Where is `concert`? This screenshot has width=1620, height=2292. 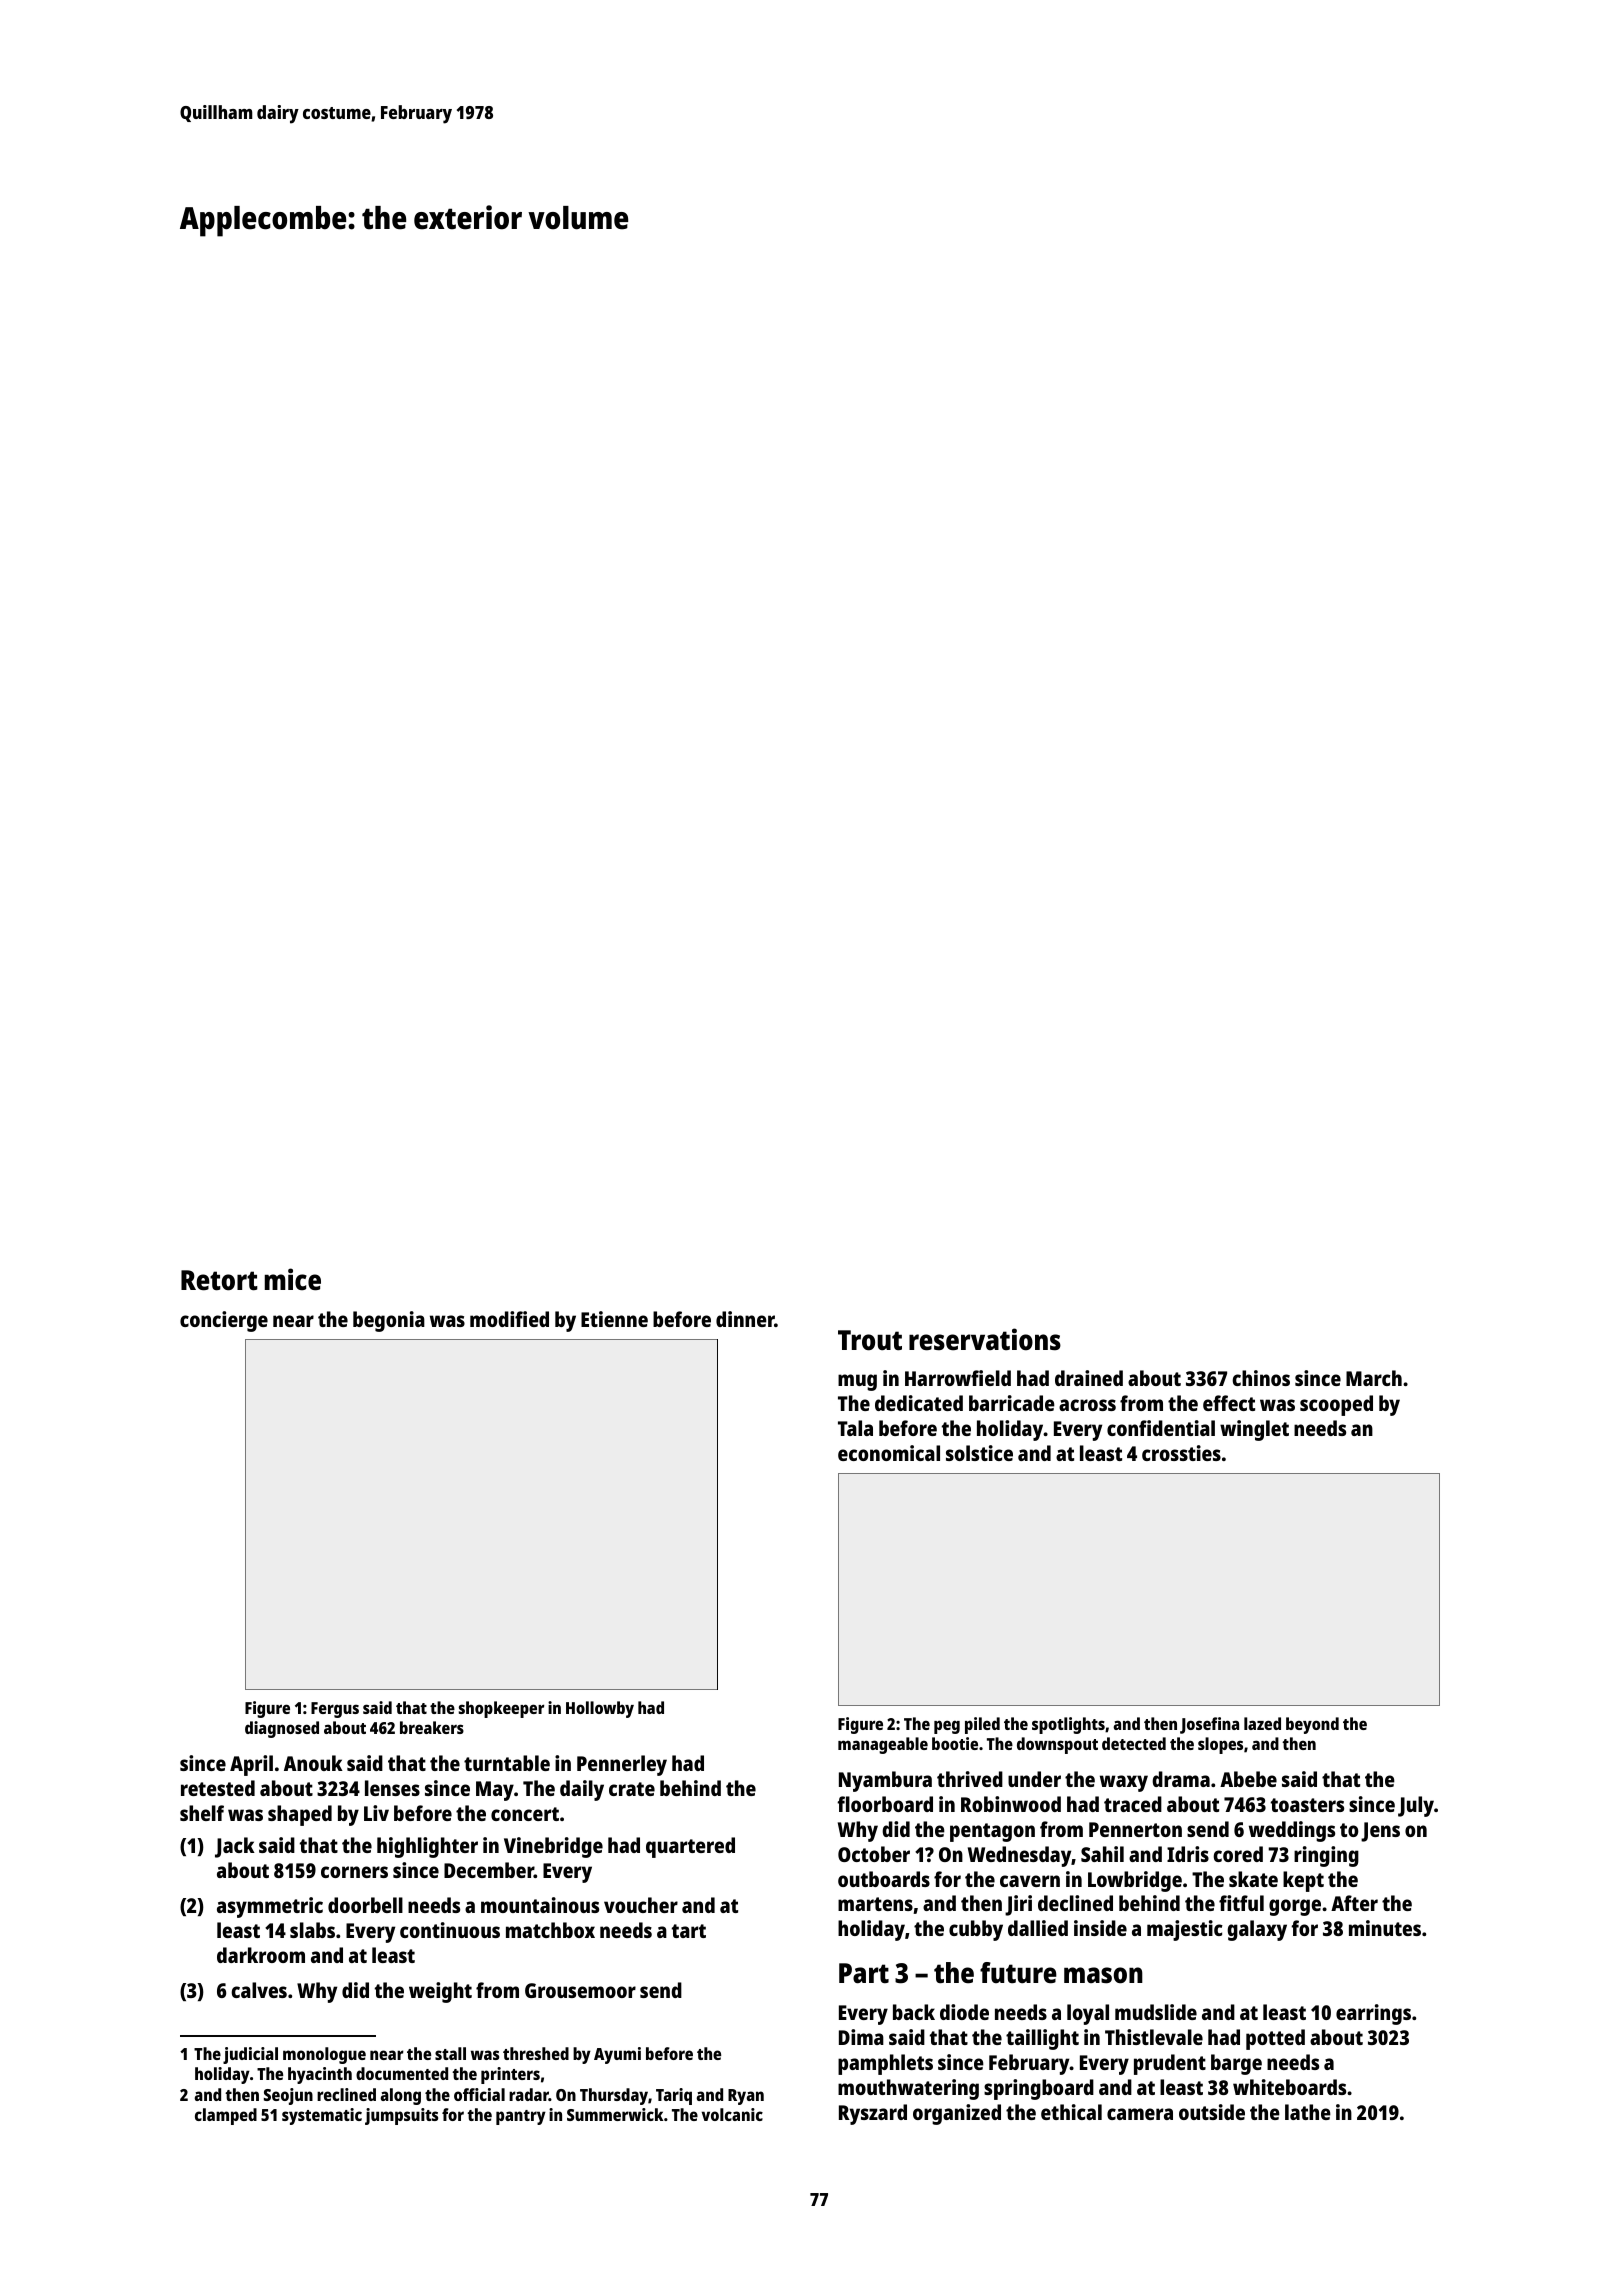 concert is located at coordinates (525, 1814).
